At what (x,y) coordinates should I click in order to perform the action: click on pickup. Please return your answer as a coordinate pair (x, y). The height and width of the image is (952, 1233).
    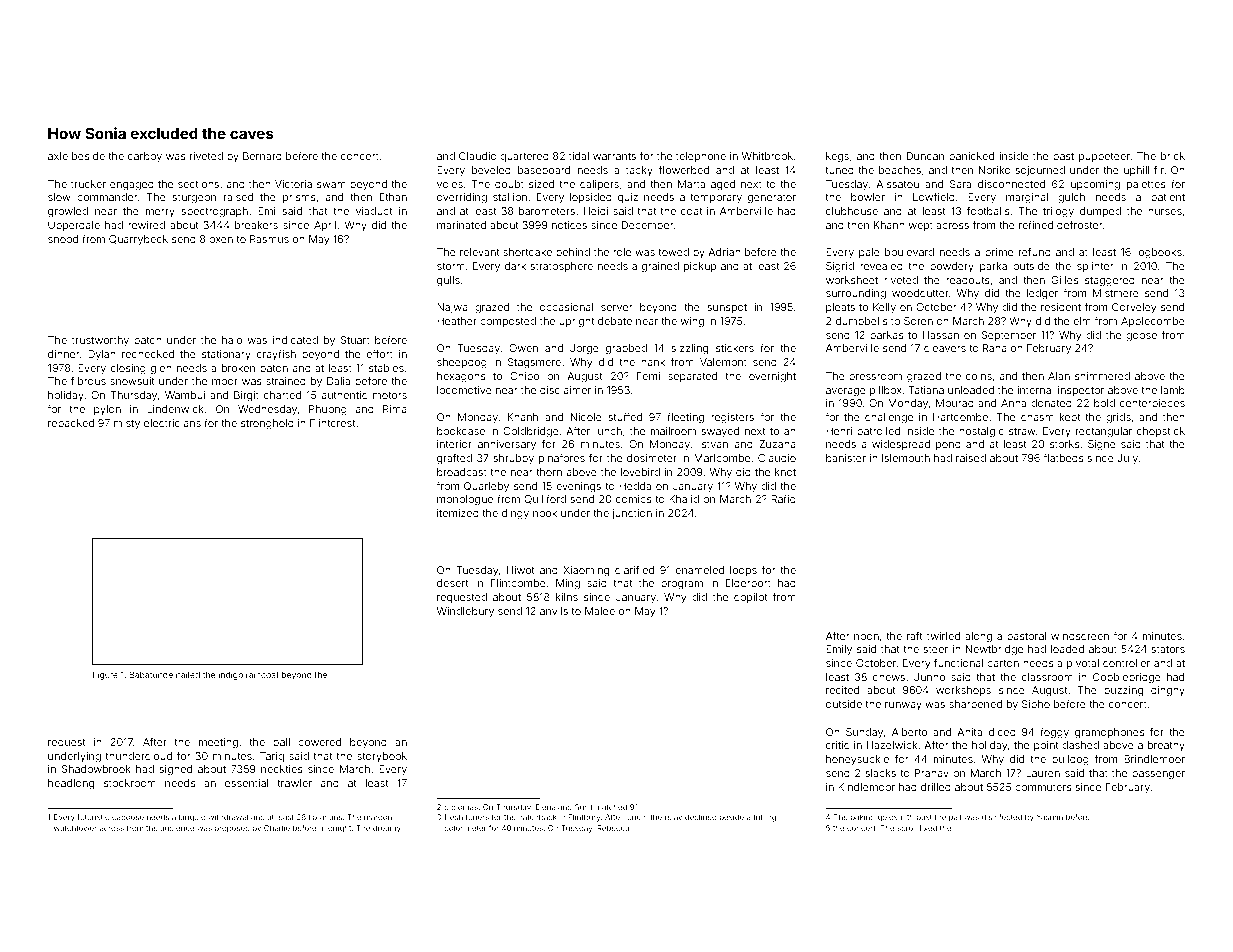
    Looking at the image, I should click on (700, 267).
